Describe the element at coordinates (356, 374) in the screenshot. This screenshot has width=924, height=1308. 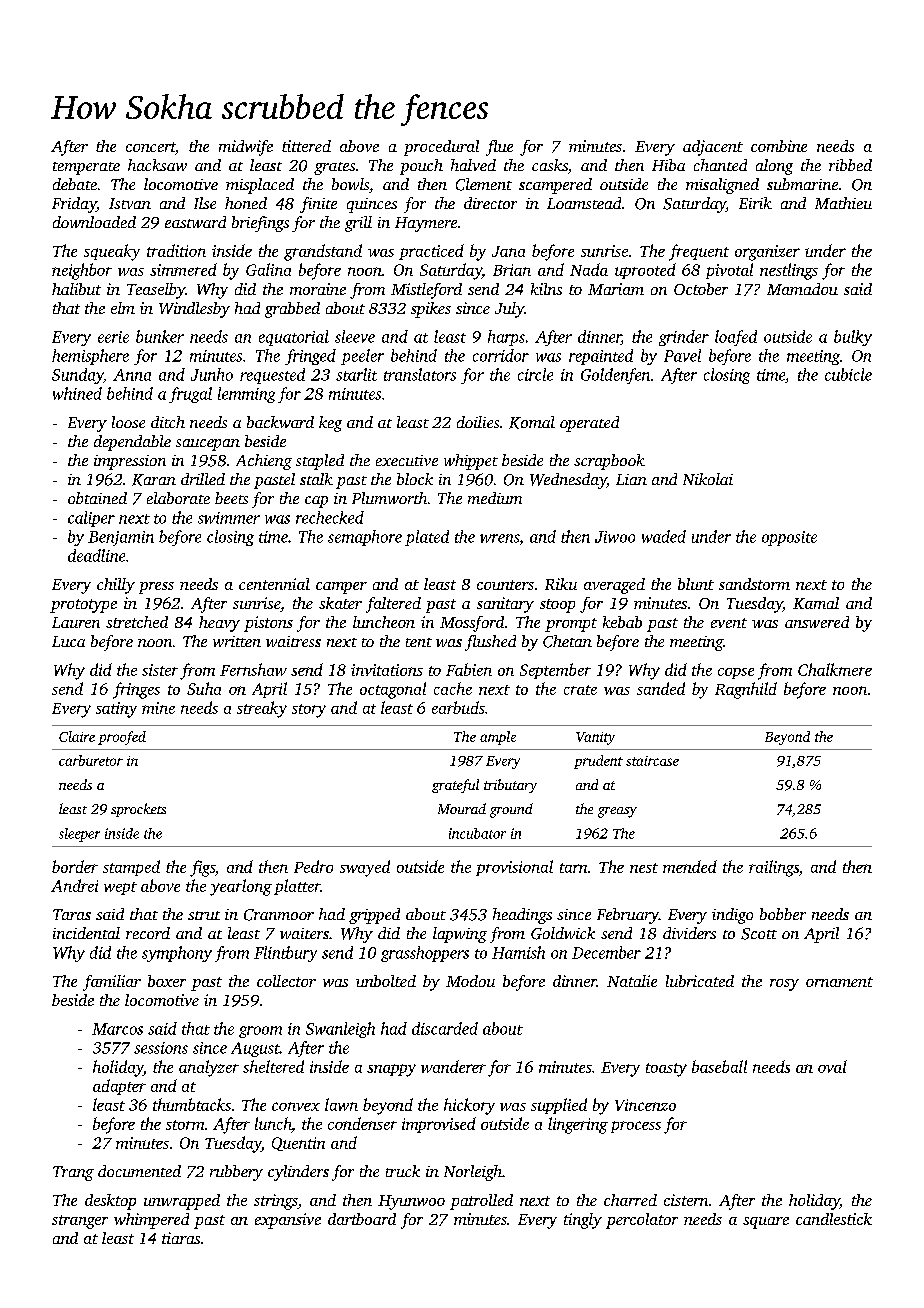
I see `starlit` at that location.
